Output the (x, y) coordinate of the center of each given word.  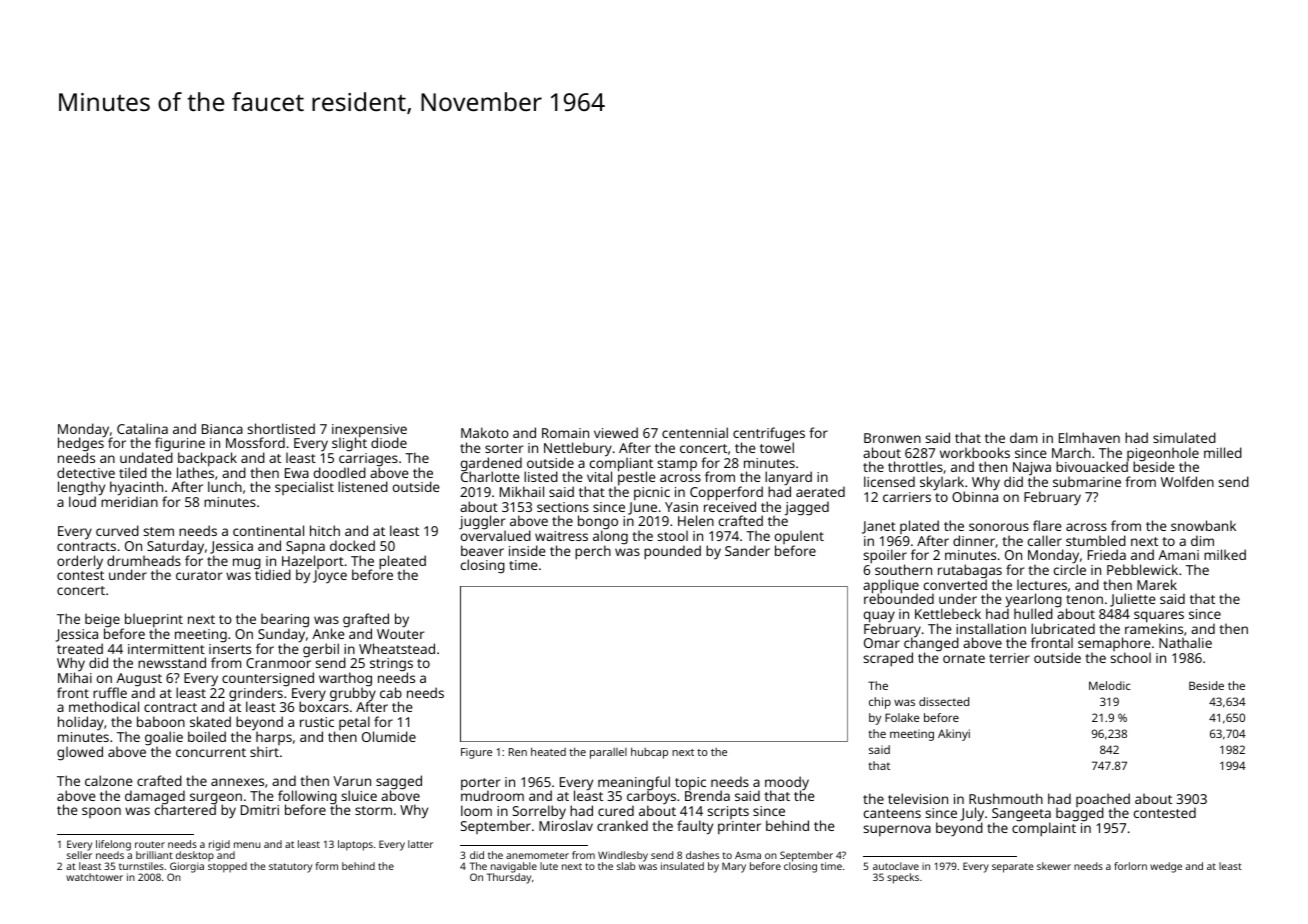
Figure (476, 753)
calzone (109, 780)
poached (1103, 800)
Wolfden (1187, 481)
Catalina (142, 428)
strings (391, 665)
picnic (652, 493)
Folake (902, 717)
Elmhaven (1089, 437)
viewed (616, 432)
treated (80, 648)
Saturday (175, 547)
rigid (219, 845)
